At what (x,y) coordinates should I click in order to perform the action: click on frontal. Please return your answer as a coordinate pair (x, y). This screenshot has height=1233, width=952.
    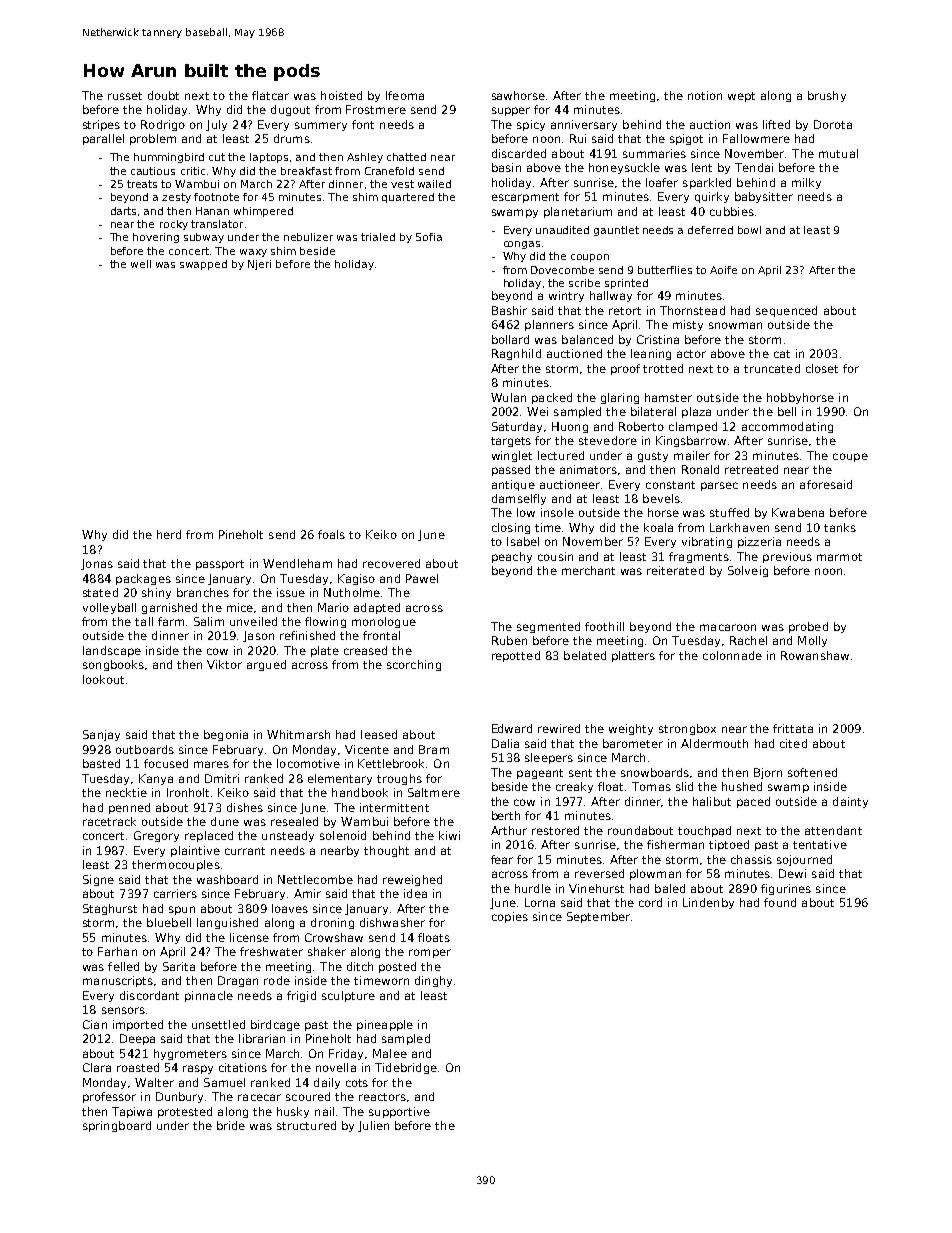
    Looking at the image, I should click on (381, 635).
